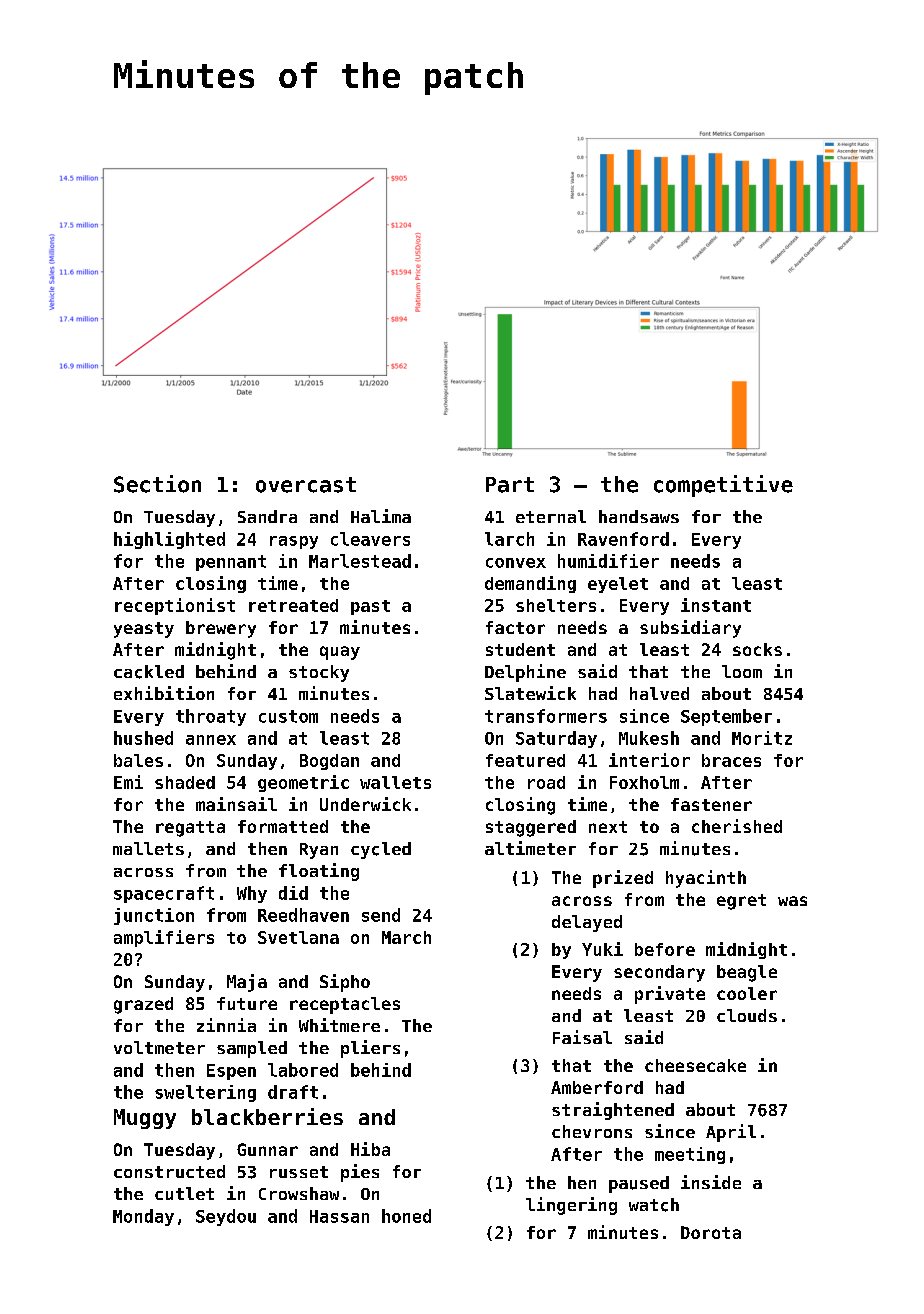  Describe the element at coordinates (283, 826) in the image. I see `formatted` at that location.
